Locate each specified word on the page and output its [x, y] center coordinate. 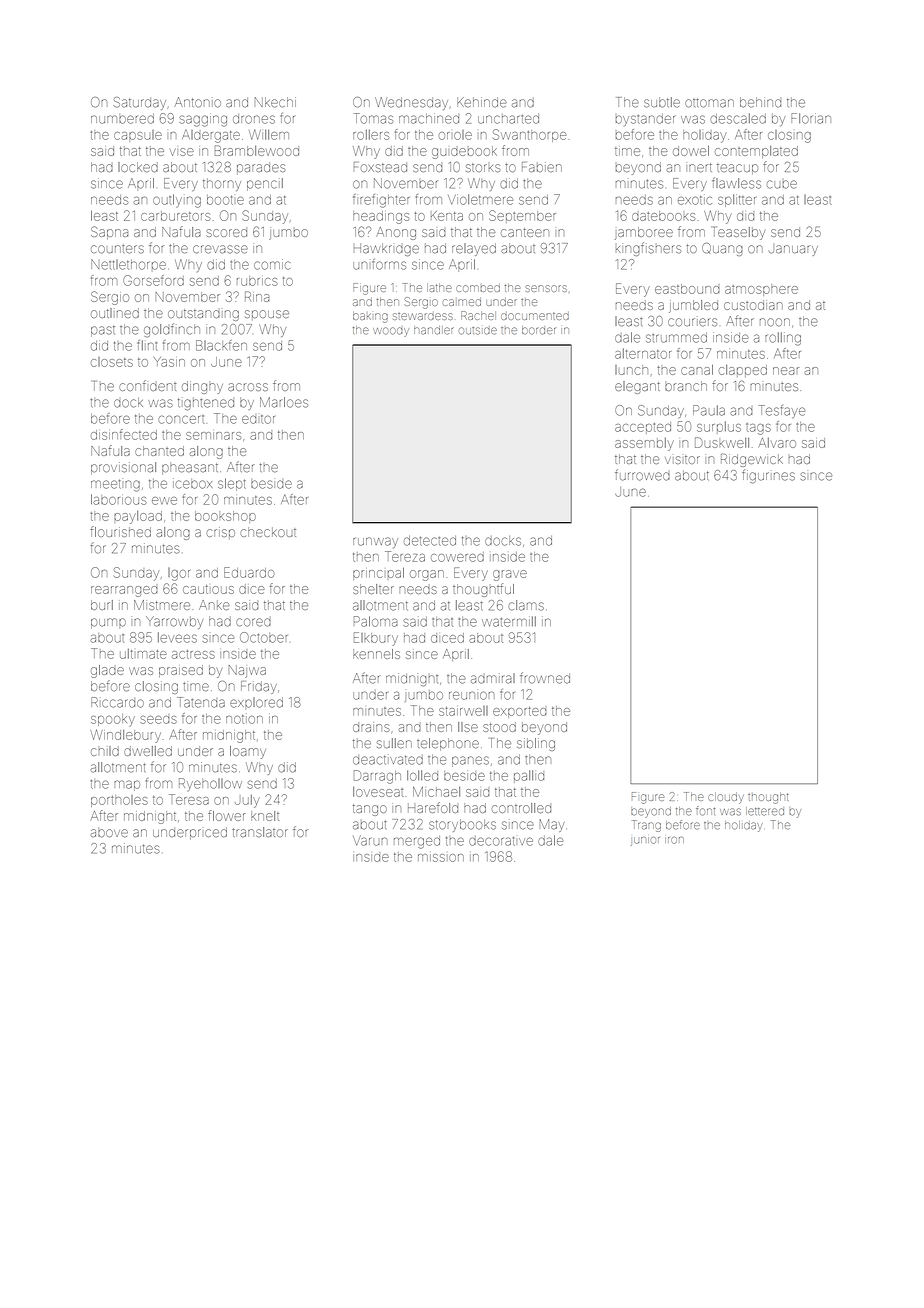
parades [261, 168]
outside [478, 331]
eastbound [687, 289]
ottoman [709, 103]
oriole [455, 135]
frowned [545, 678]
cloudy [726, 798]
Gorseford [153, 280]
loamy [248, 752]
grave [510, 575]
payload [138, 517]
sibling [536, 744]
